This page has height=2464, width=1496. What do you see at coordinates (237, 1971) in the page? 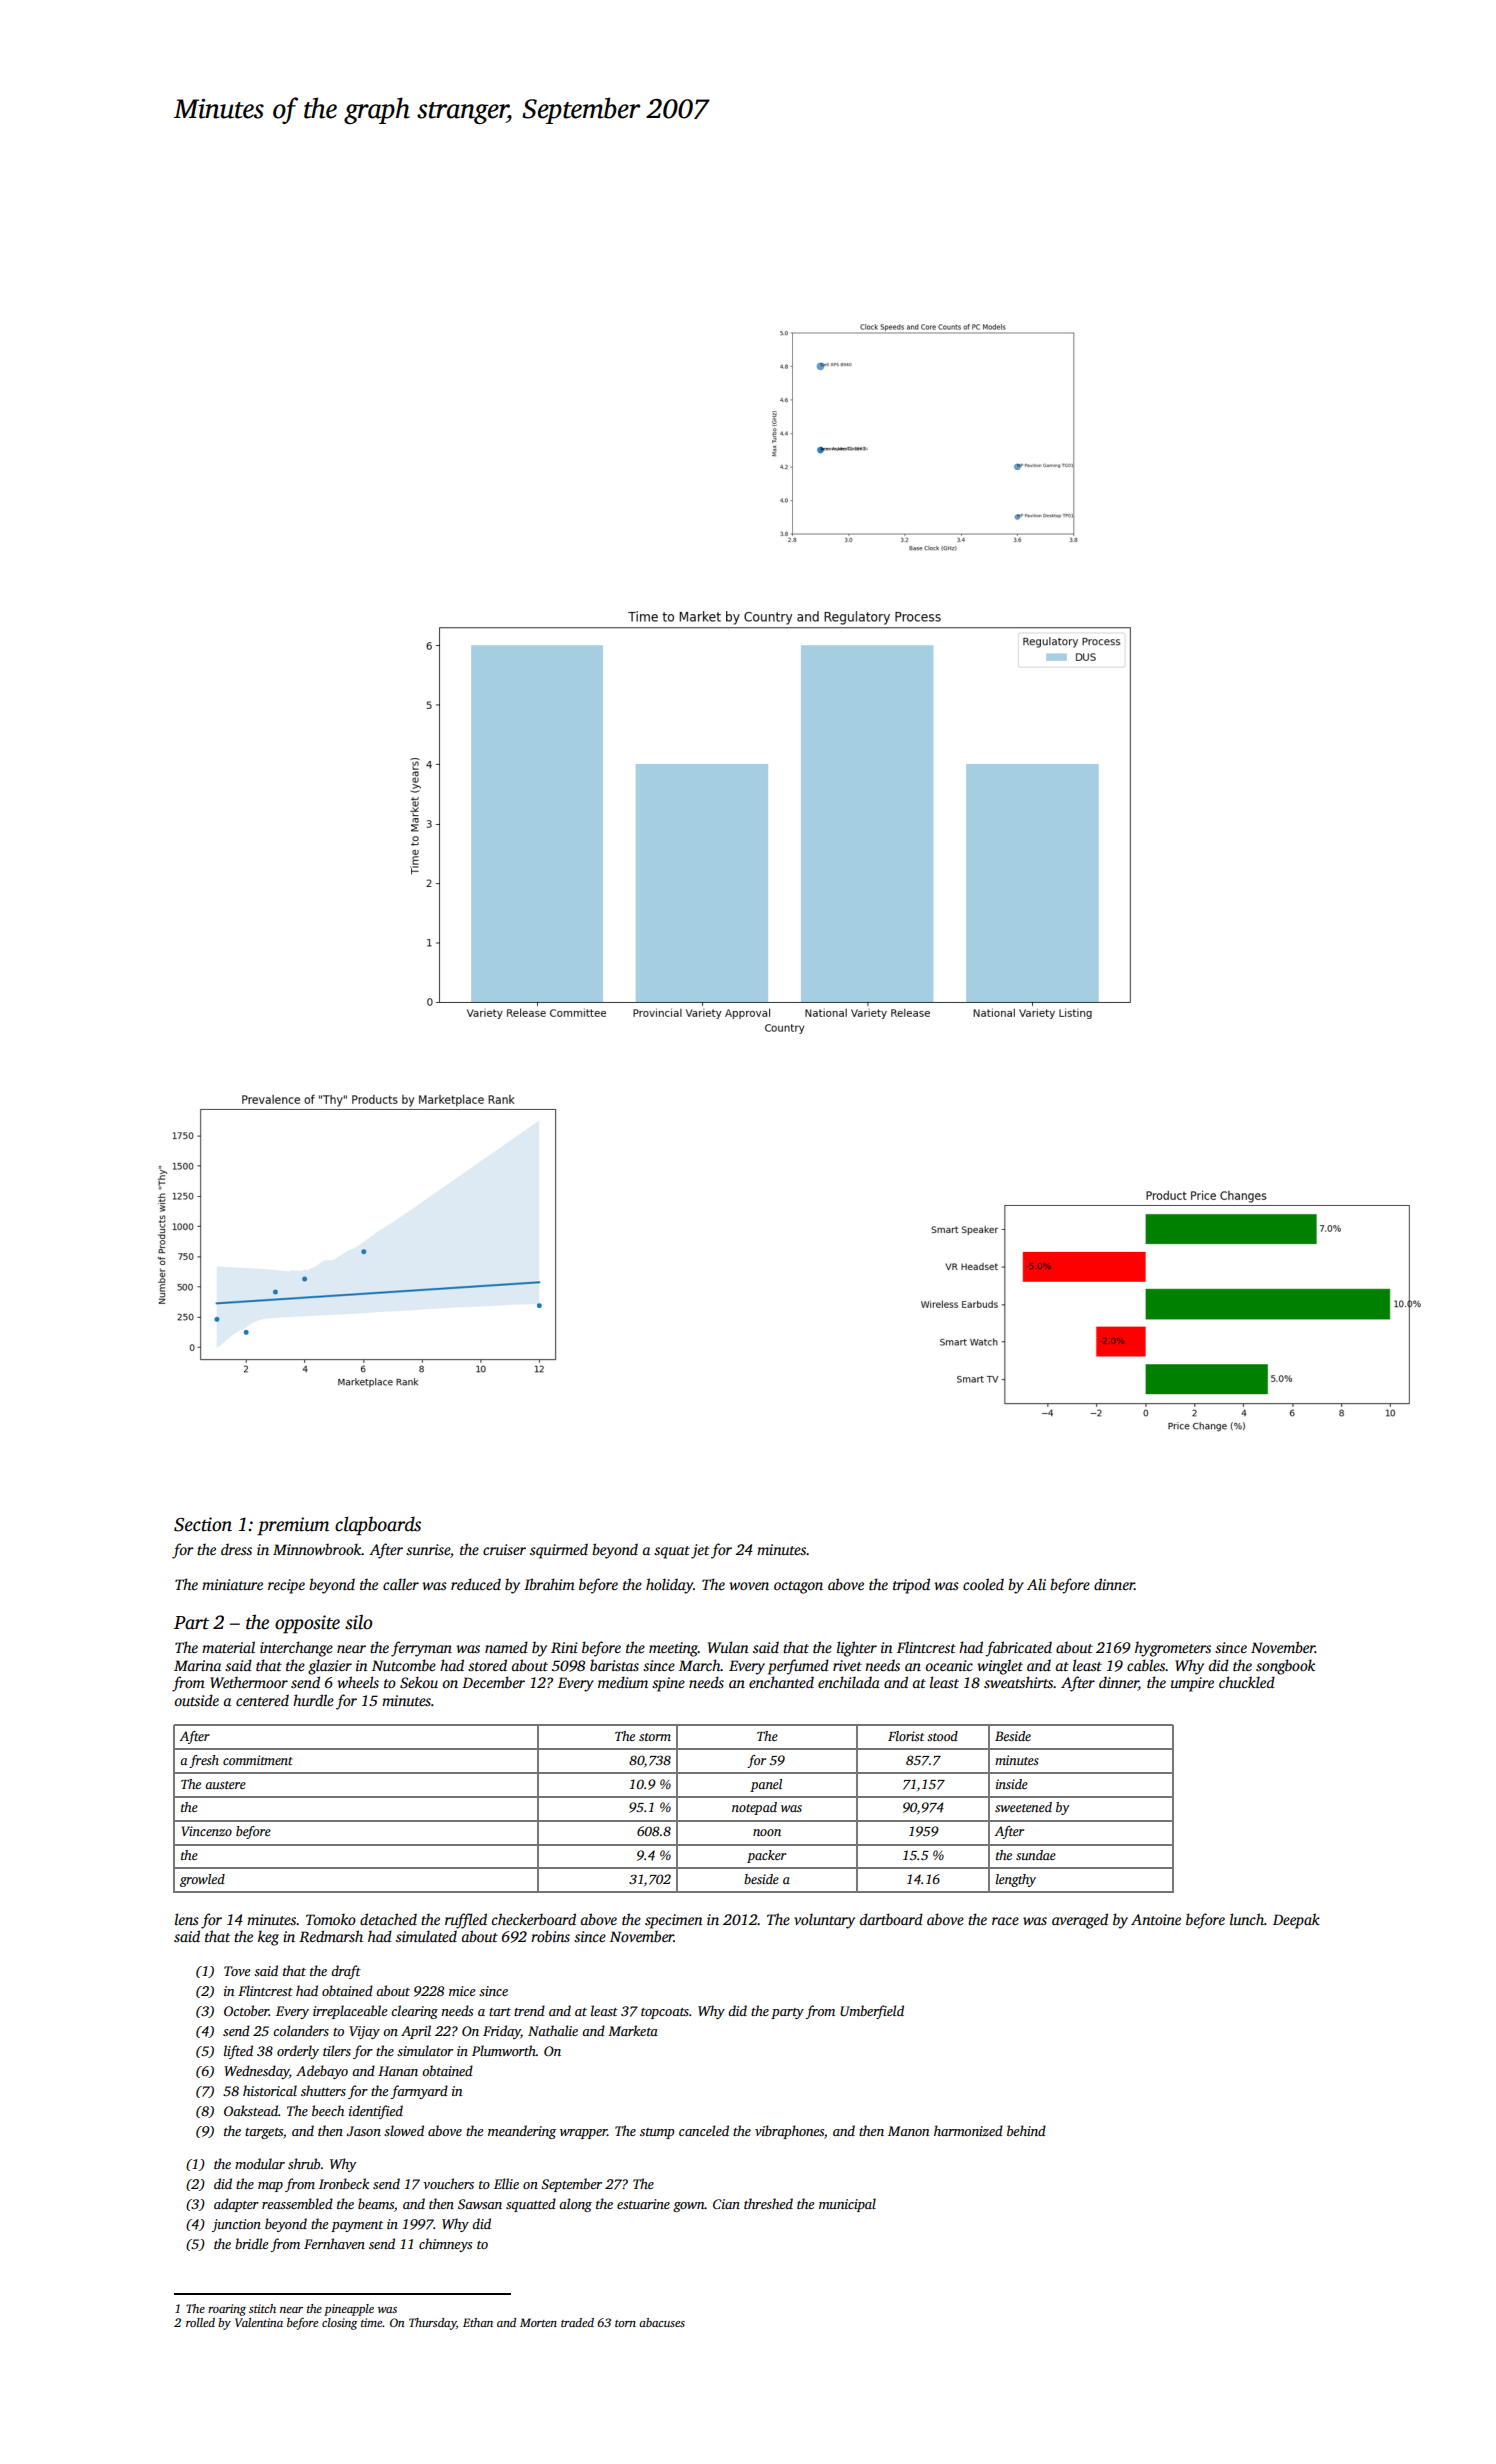
I see `Tove` at bounding box center [237, 1971].
